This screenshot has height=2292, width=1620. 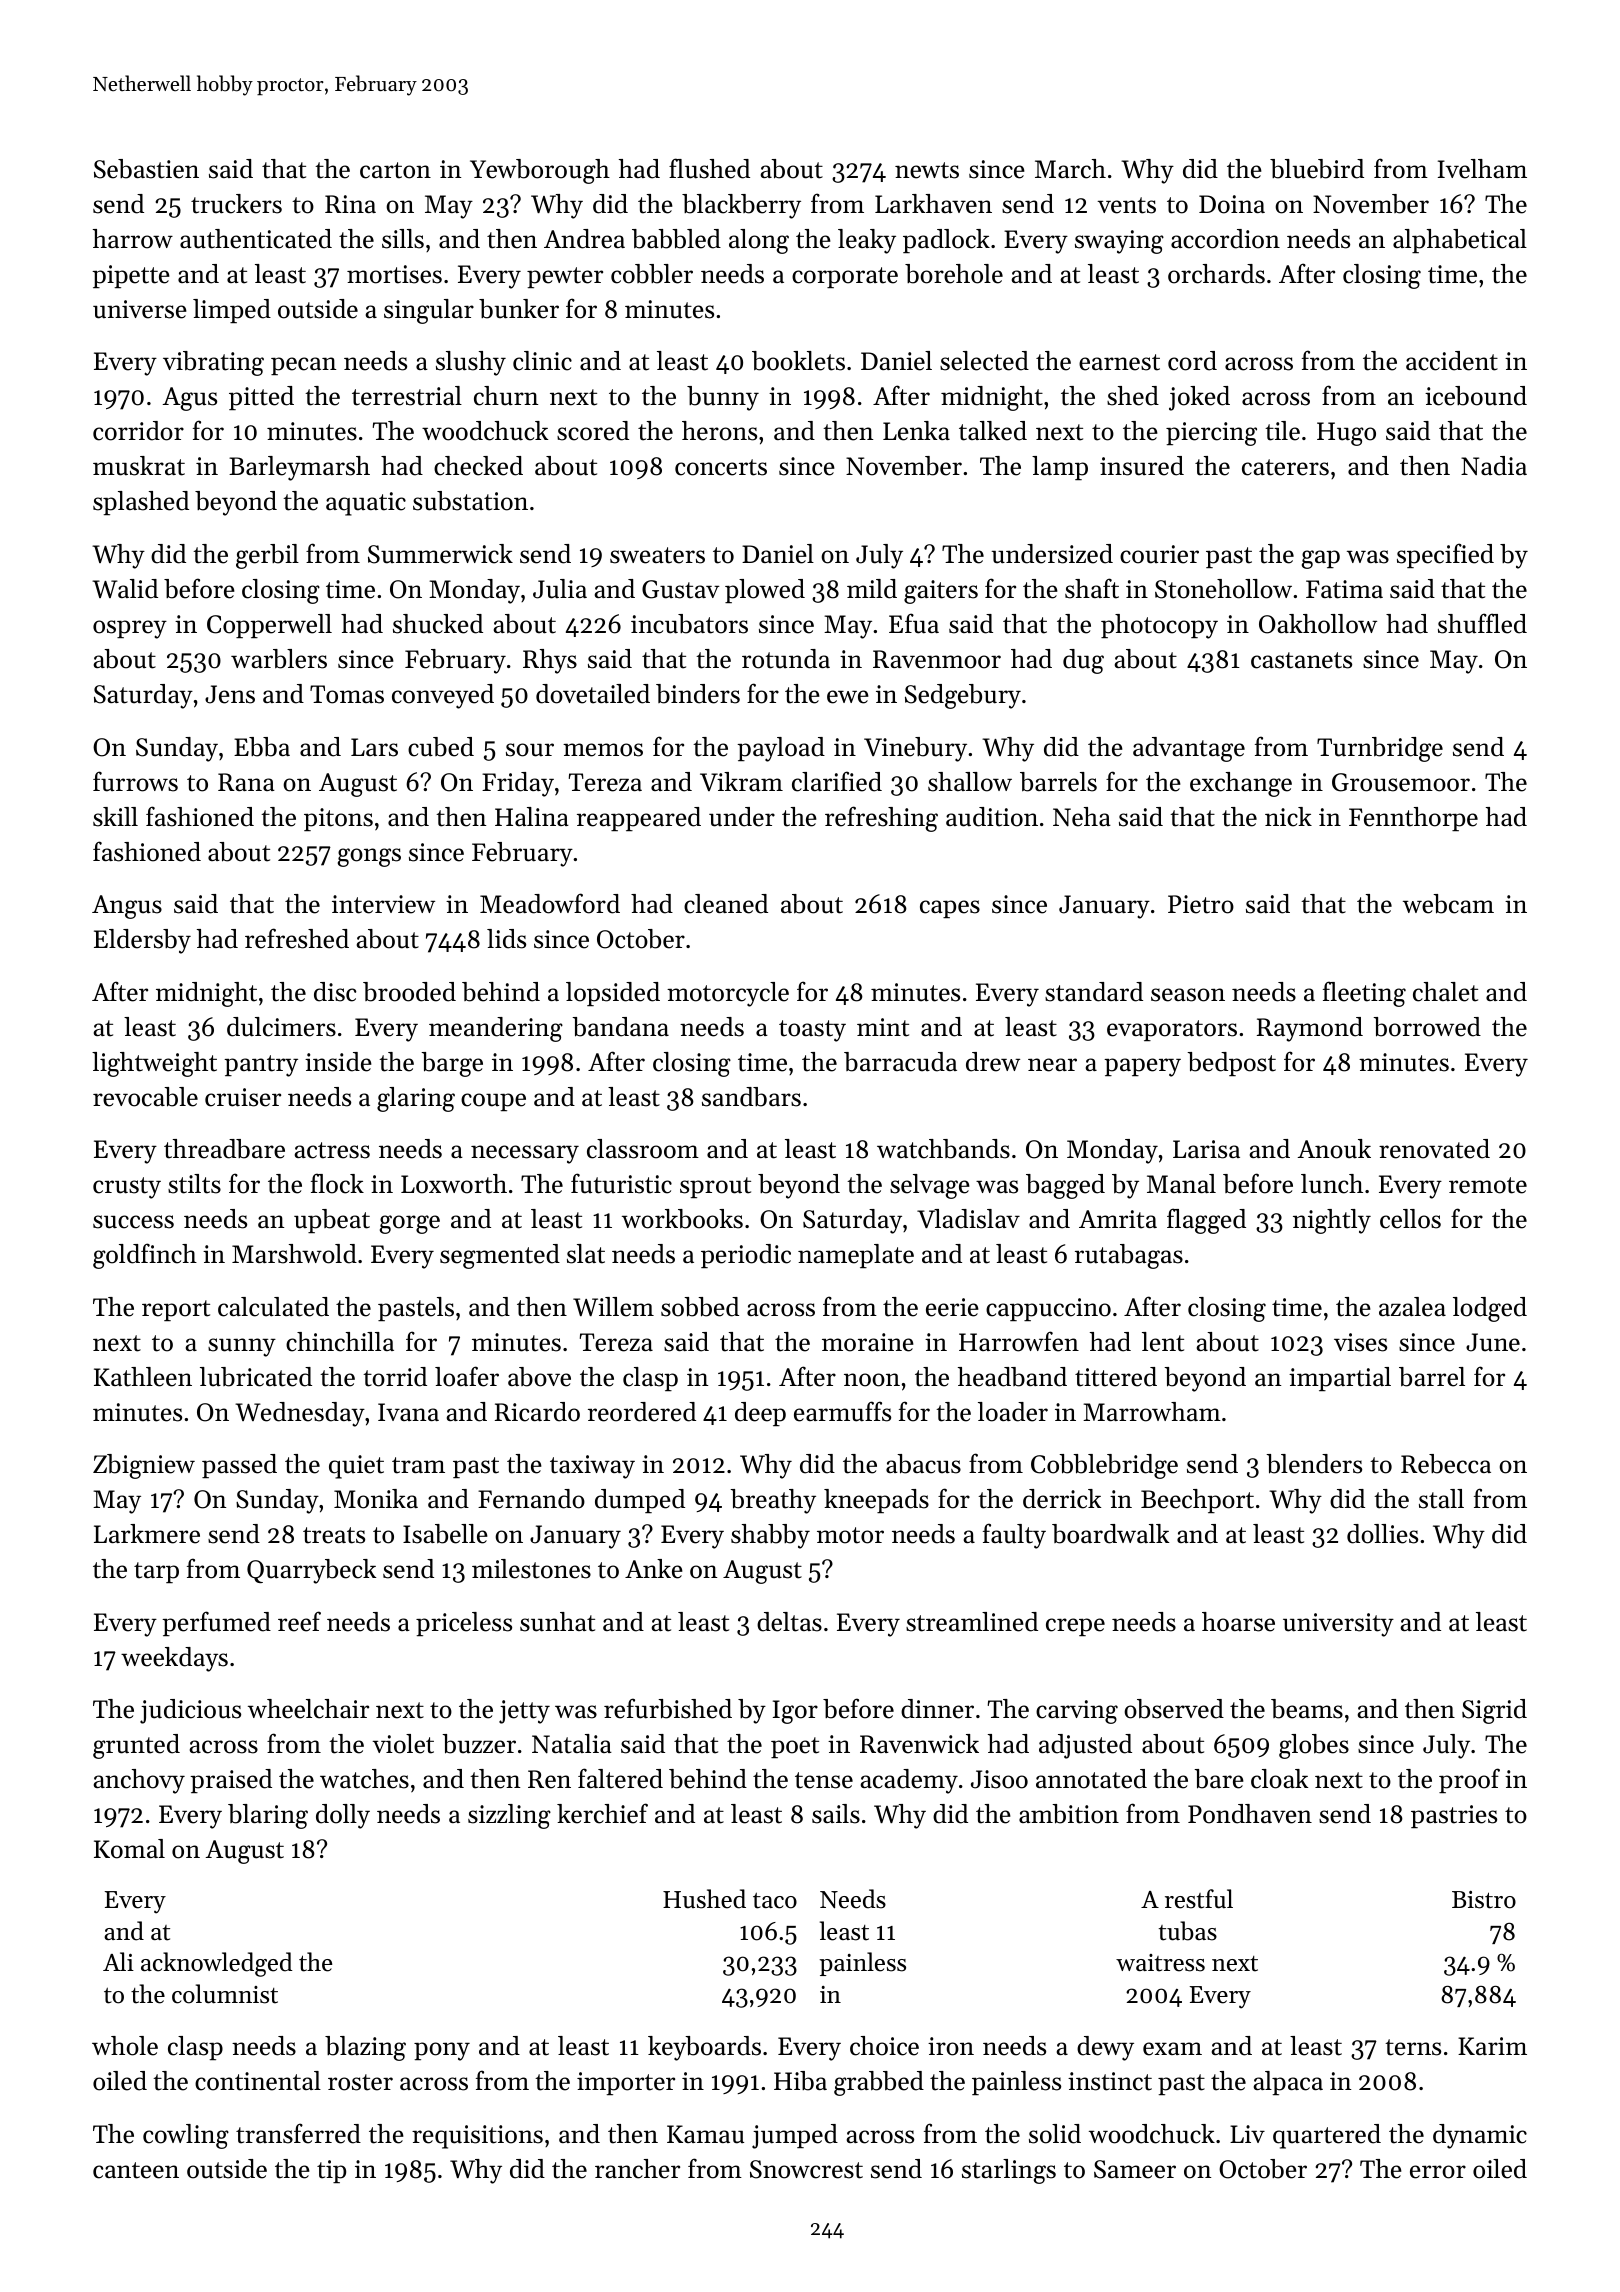 I want to click on deltas, so click(x=789, y=1622).
